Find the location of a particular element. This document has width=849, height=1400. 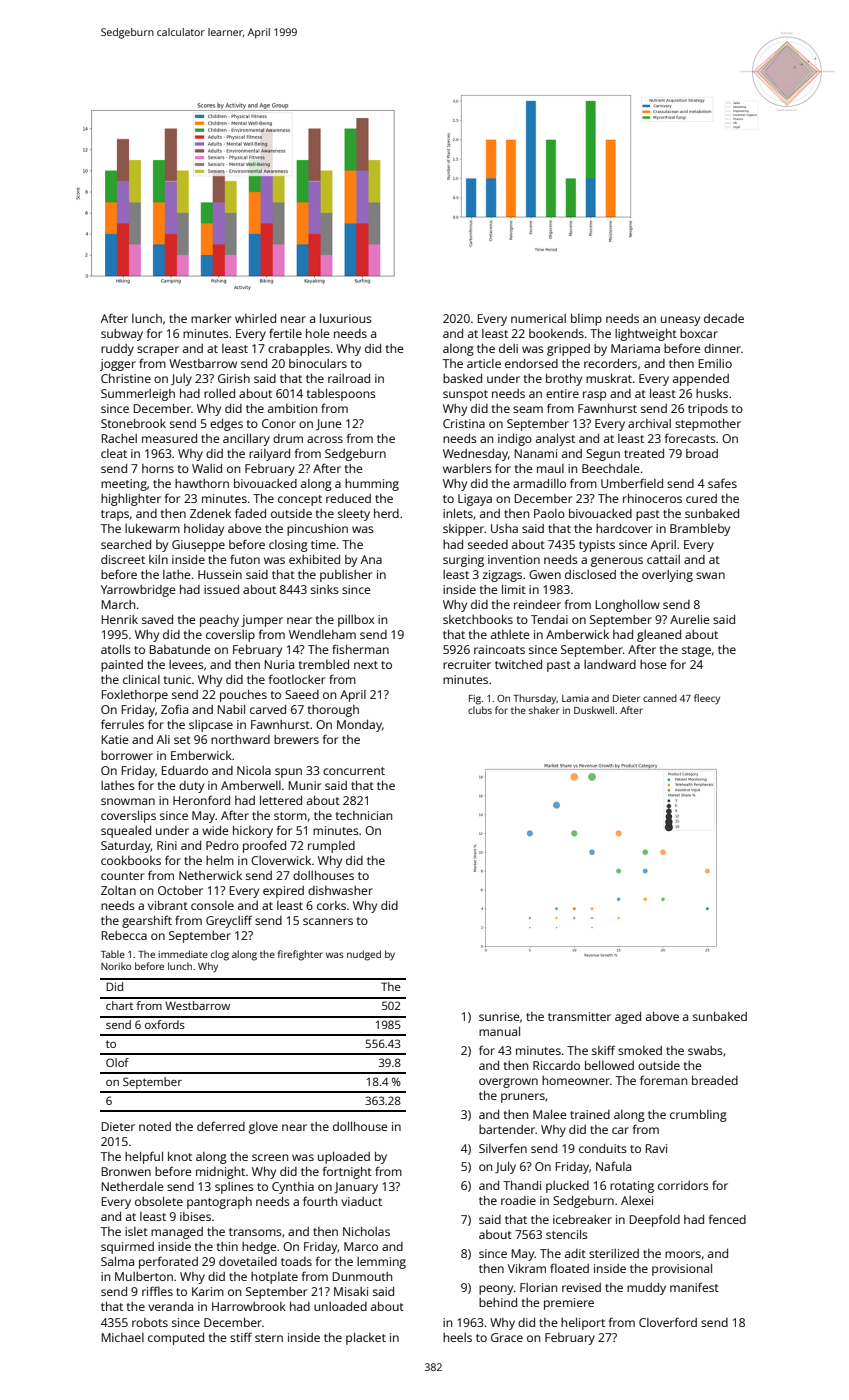

bookends is located at coordinates (556, 333).
